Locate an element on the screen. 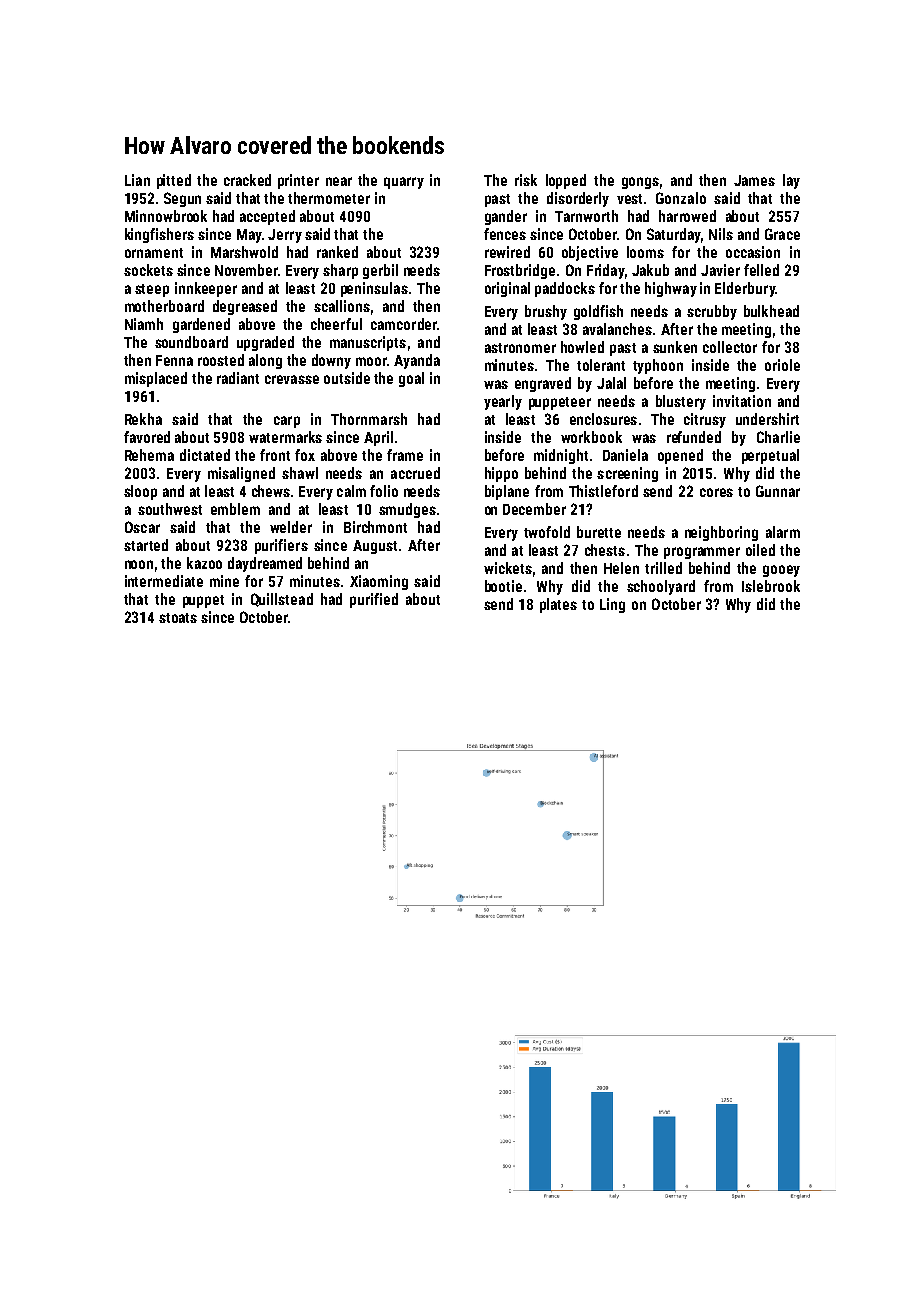 The image size is (924, 1314). purifiers is located at coordinates (281, 546).
